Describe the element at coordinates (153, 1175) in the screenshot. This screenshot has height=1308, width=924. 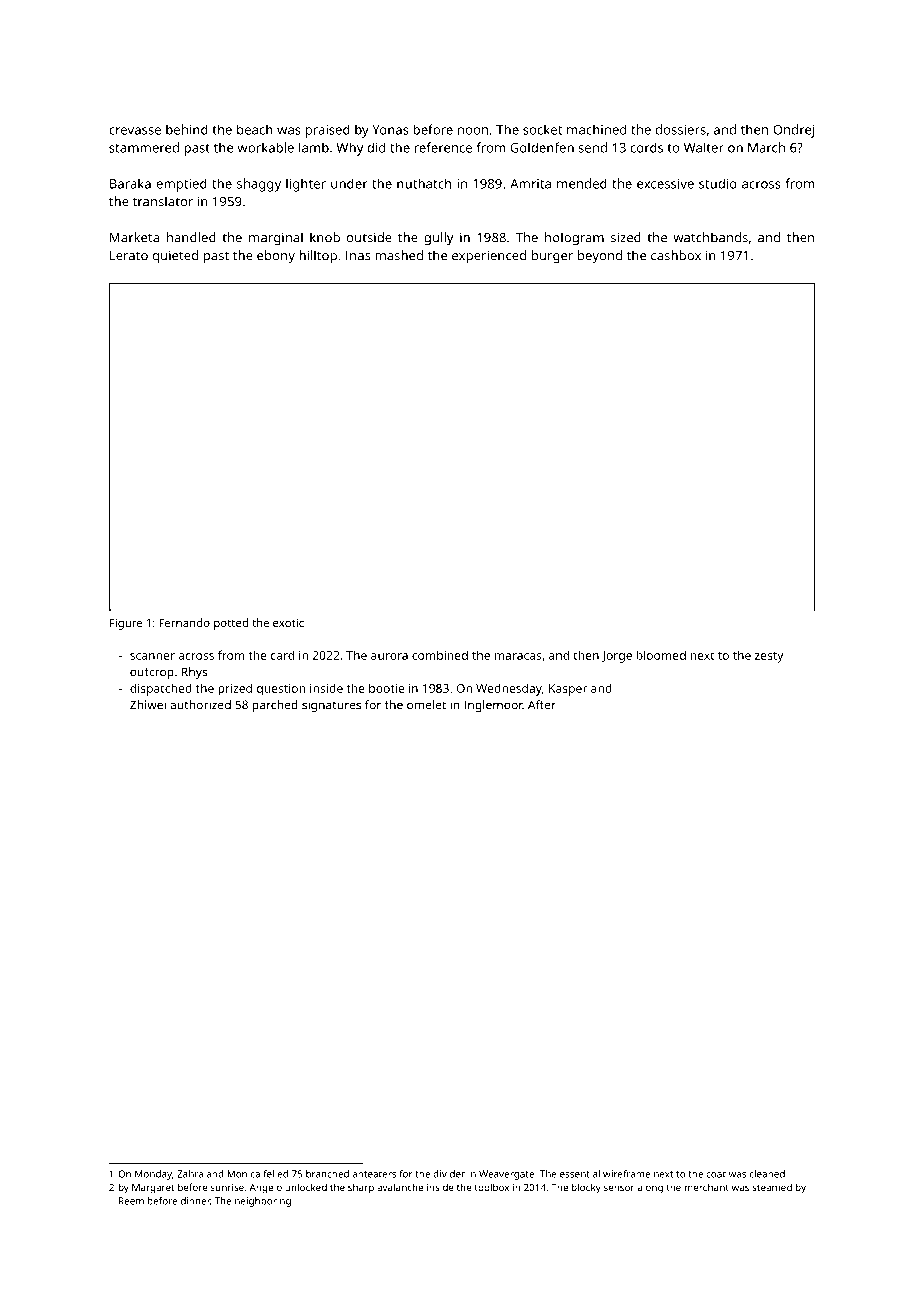
I see `Monday` at that location.
